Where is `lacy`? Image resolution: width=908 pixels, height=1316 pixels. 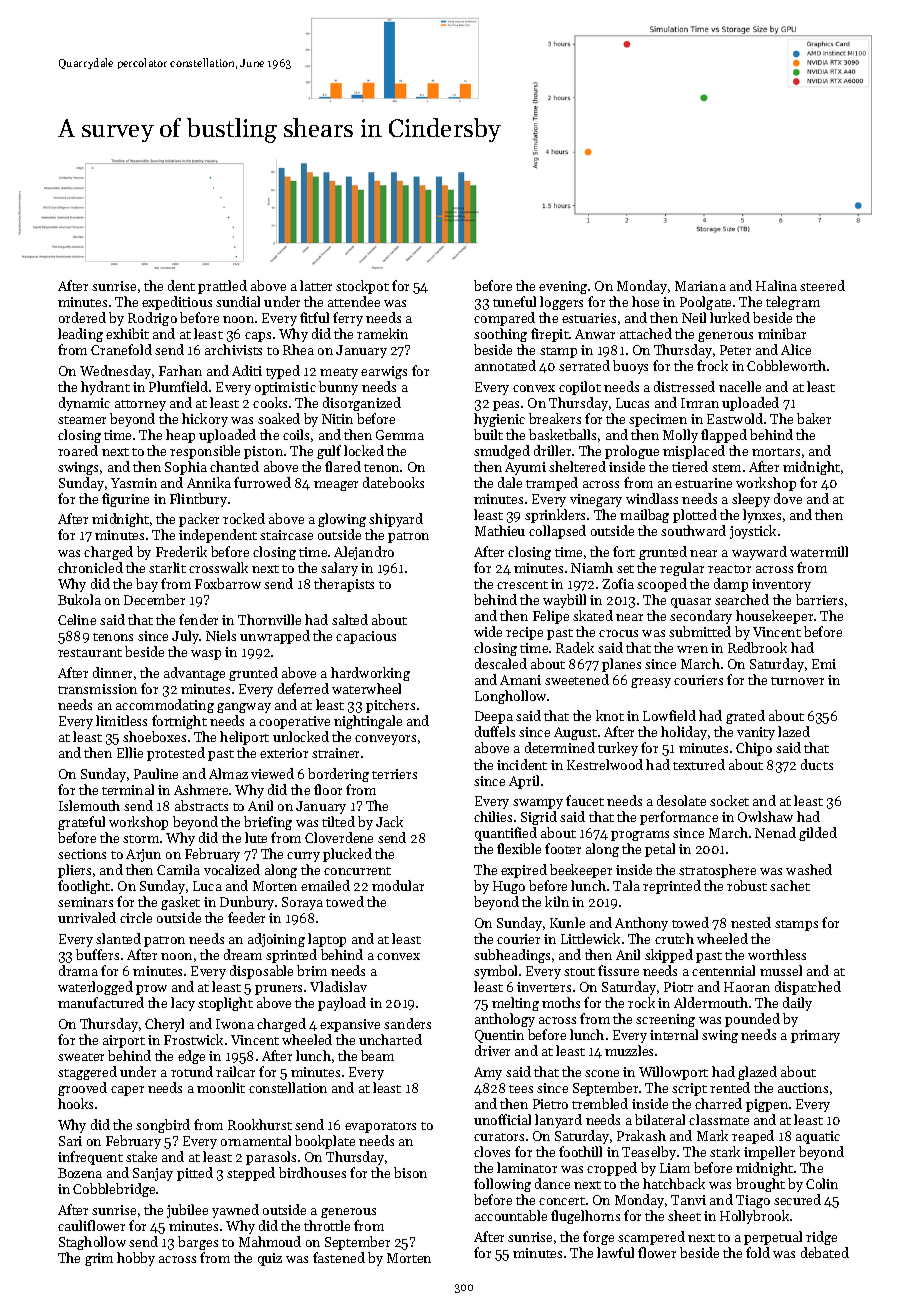 lacy is located at coordinates (183, 1004).
